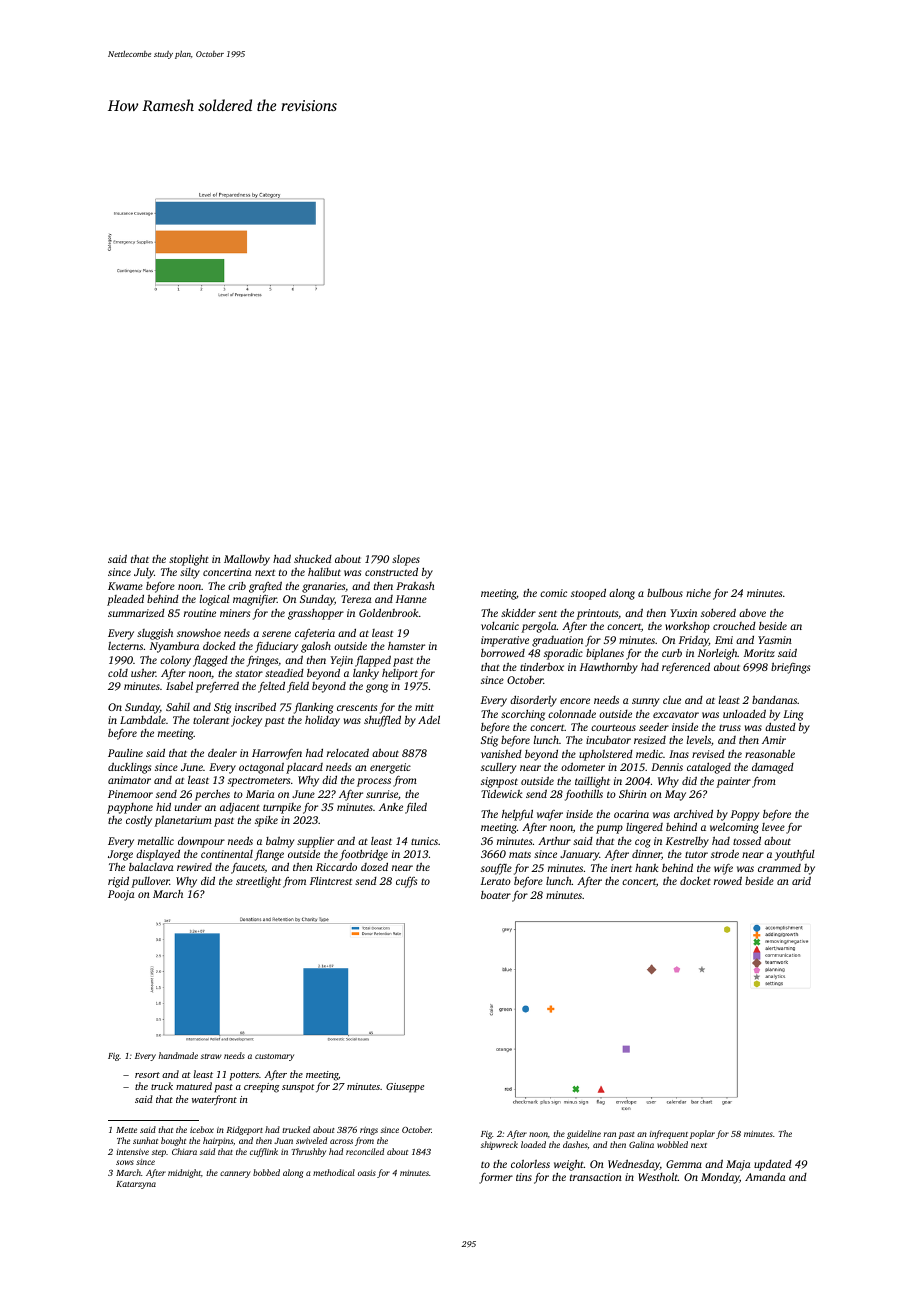 This page has width=924, height=1308. I want to click on stoplight, so click(189, 560).
